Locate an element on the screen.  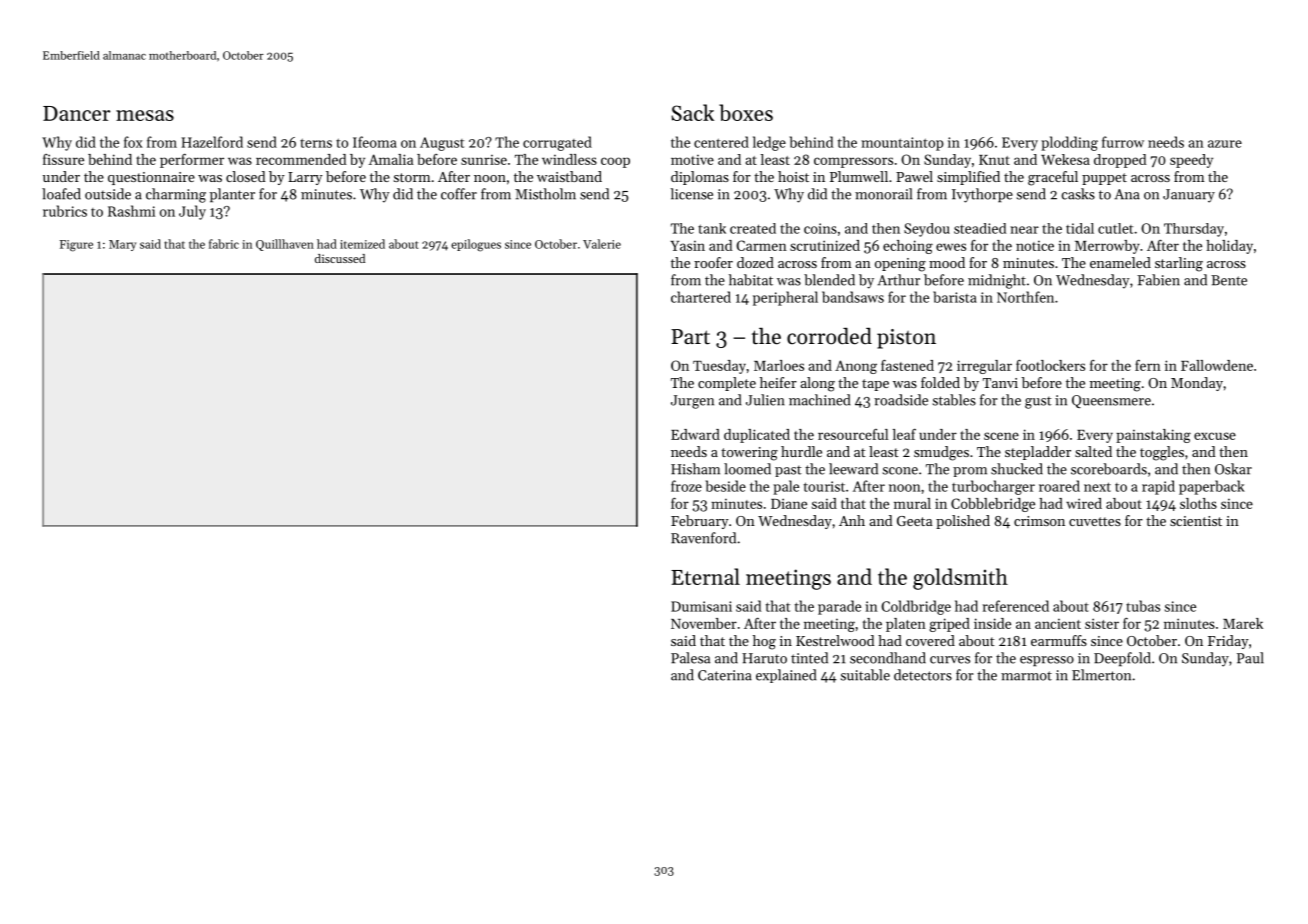
marmot is located at coordinates (1026, 676).
